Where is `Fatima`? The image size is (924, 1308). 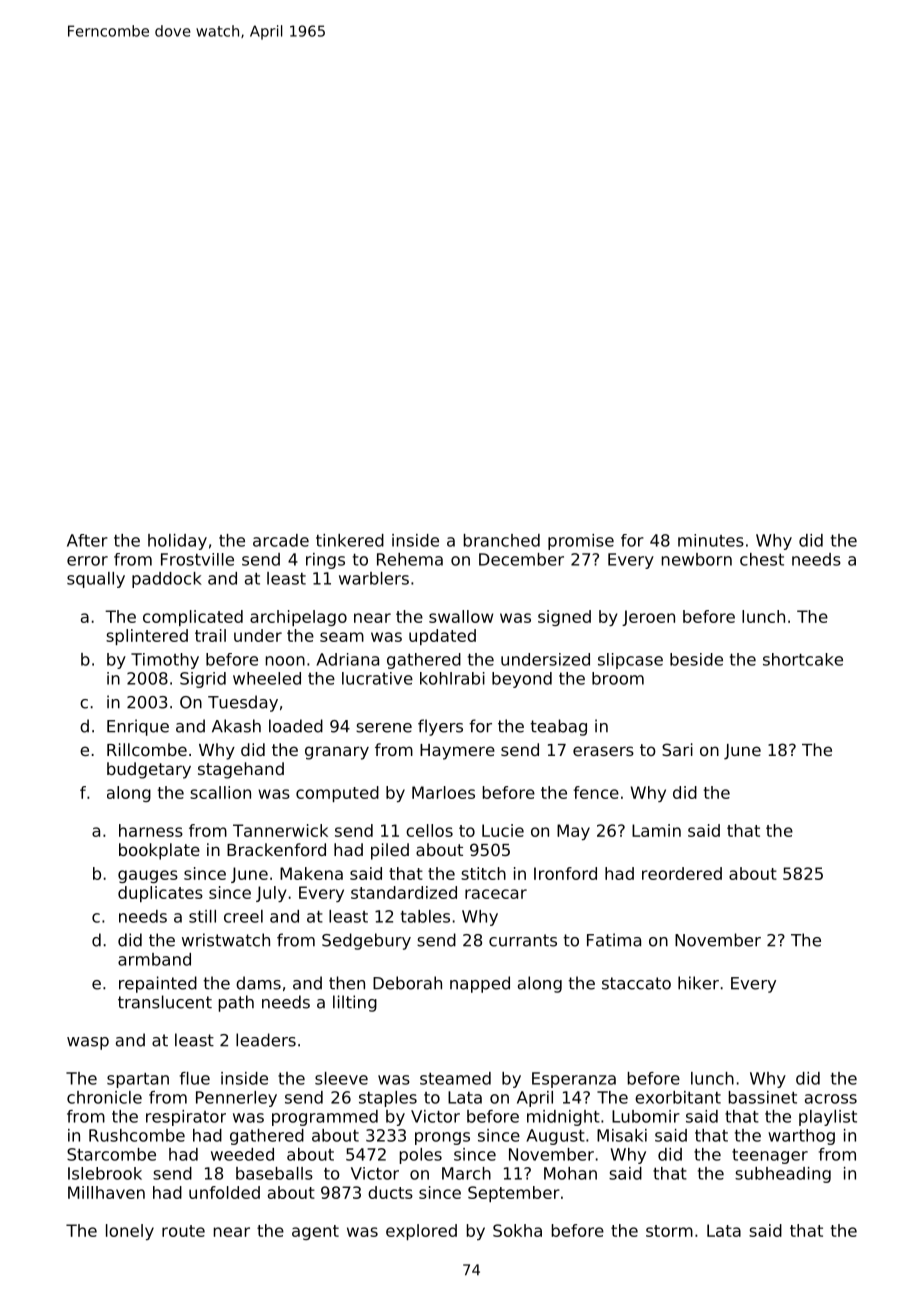
Fatima is located at coordinates (614, 940).
